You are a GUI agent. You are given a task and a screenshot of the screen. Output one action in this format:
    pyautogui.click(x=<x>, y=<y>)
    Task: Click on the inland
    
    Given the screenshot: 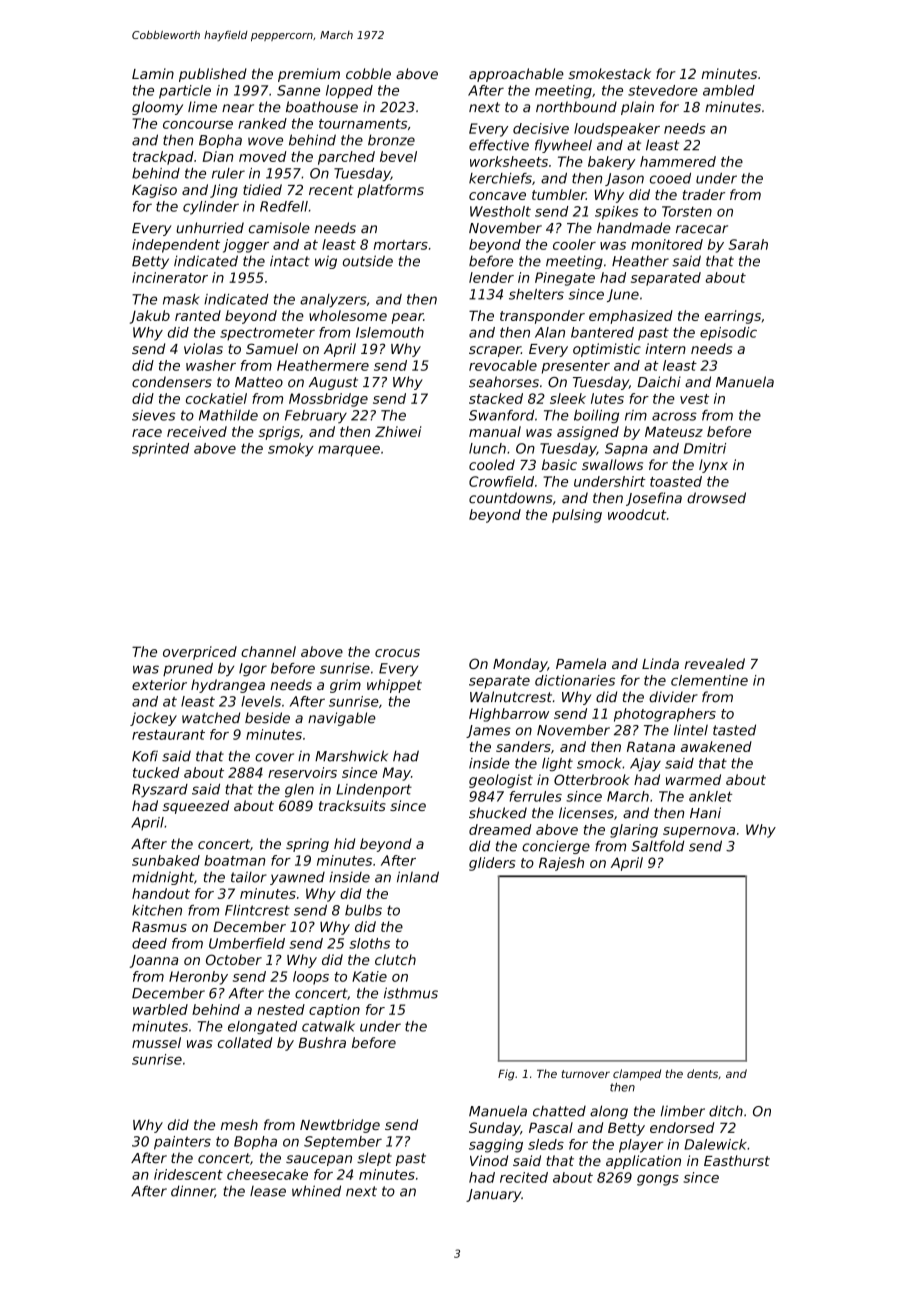 What is the action you would take?
    pyautogui.click(x=418, y=877)
